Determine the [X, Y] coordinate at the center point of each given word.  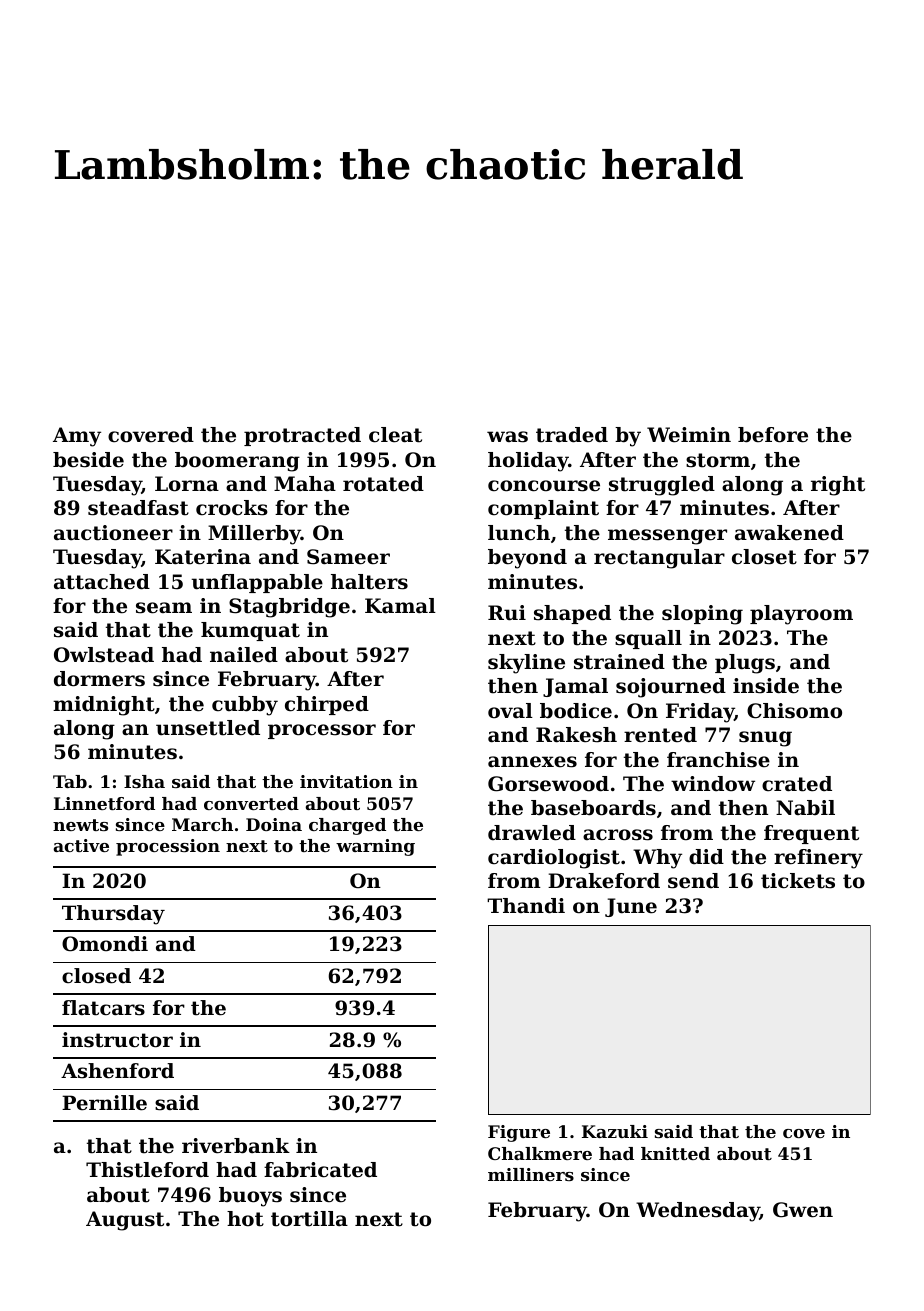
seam [164, 608]
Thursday [113, 915]
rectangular [659, 559]
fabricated [320, 1170]
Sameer [348, 557]
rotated [383, 484]
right [838, 486]
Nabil [805, 807]
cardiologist [554, 859]
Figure [519, 1133]
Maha [305, 483]
